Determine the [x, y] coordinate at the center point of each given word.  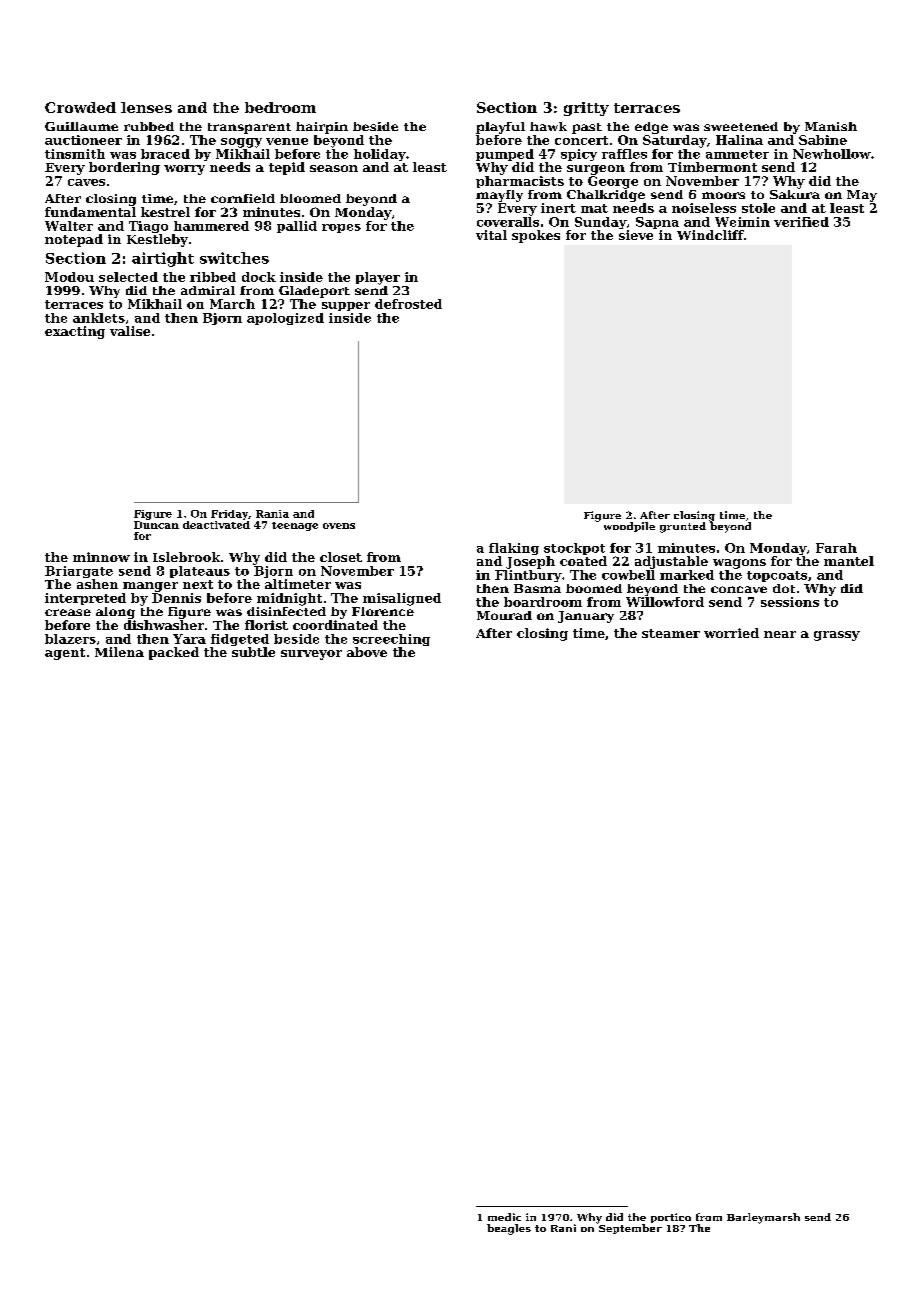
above [367, 652]
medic [504, 1217]
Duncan [156, 525]
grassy [837, 636]
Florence [383, 611]
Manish [831, 126]
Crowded [80, 107]
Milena [119, 652]
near [780, 634]
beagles [509, 1229]
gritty [586, 109]
